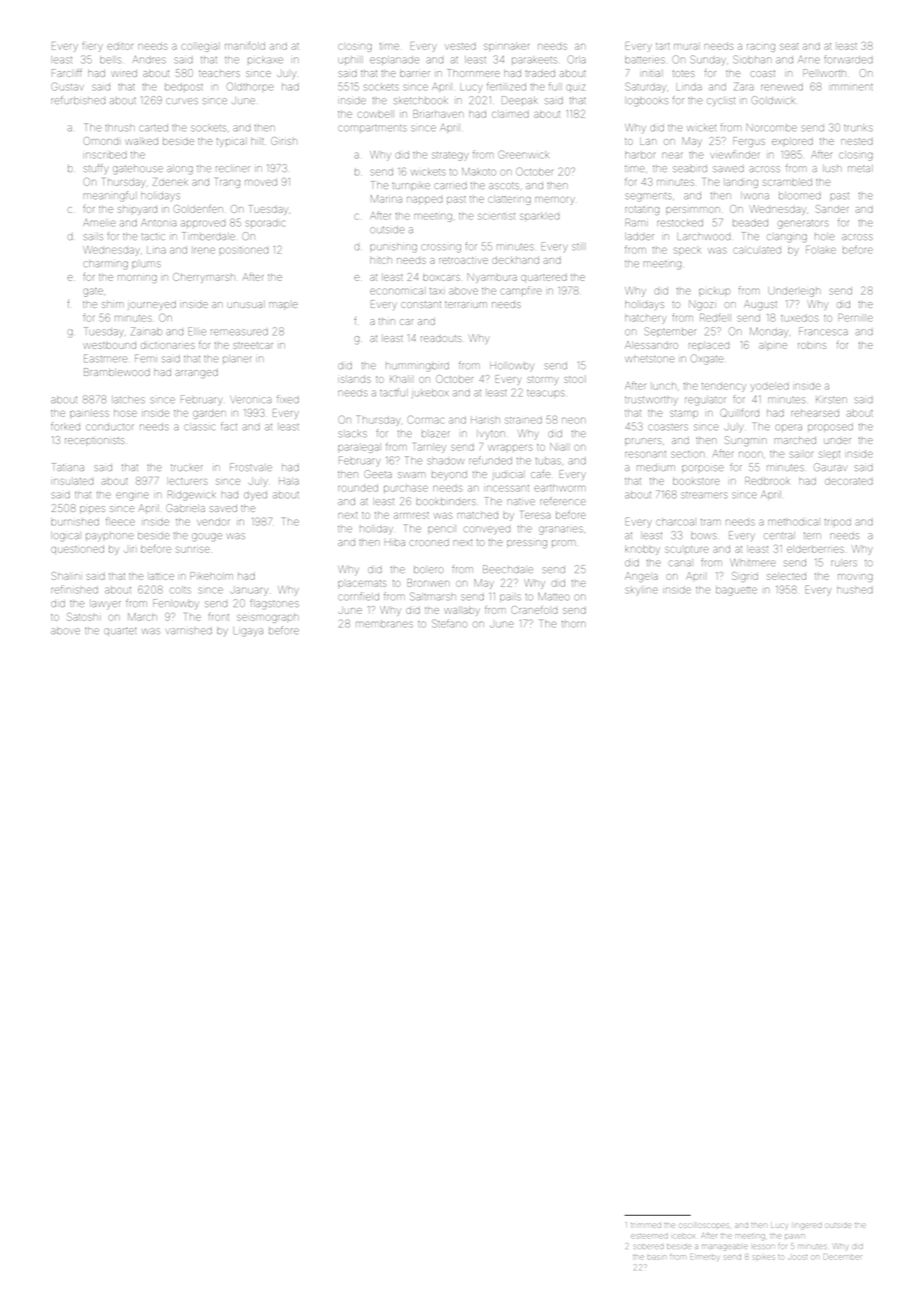 Image resolution: width=924 pixels, height=1308 pixels. What do you see at coordinates (219, 617) in the image?
I see `front` at bounding box center [219, 617].
